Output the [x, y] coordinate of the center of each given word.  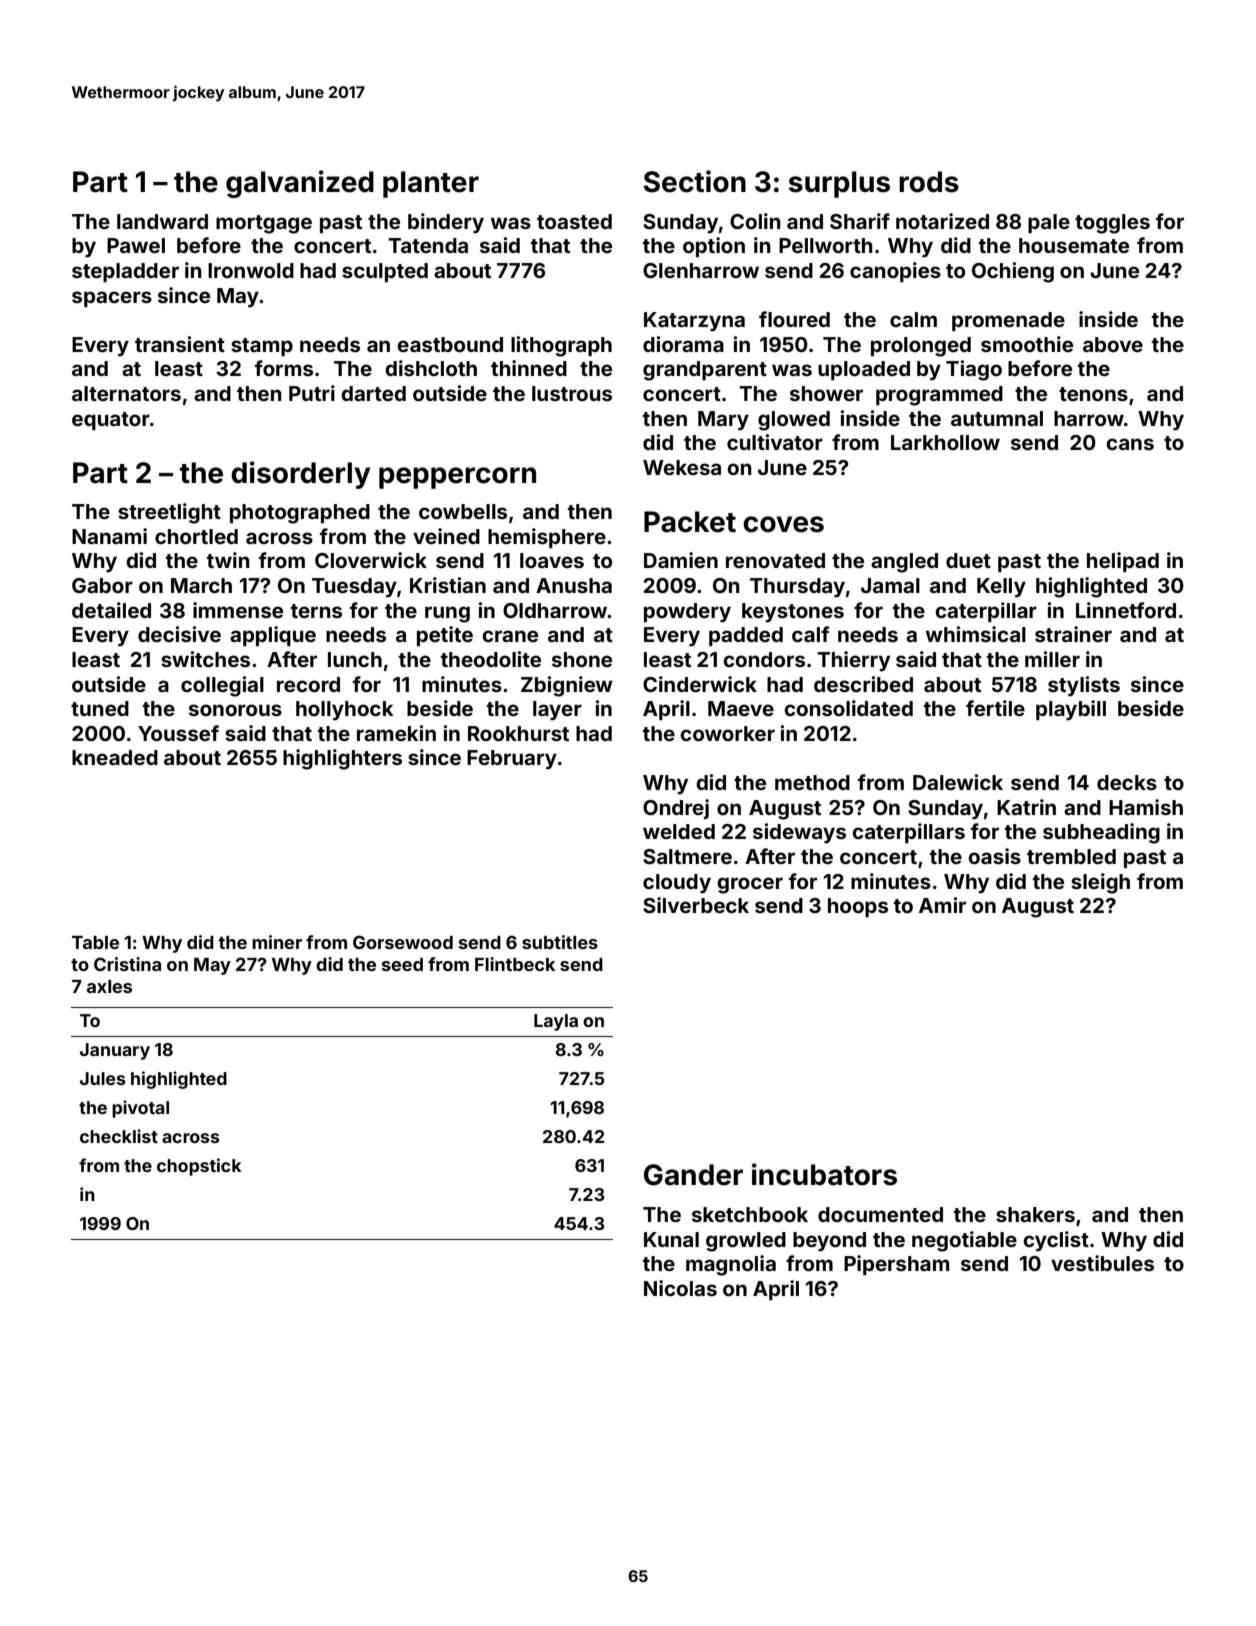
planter [431, 184]
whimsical [976, 634]
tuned [100, 708]
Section [695, 181]
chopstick [199, 1167]
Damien [681, 560]
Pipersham [896, 1265]
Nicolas [680, 1288]
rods [929, 182]
